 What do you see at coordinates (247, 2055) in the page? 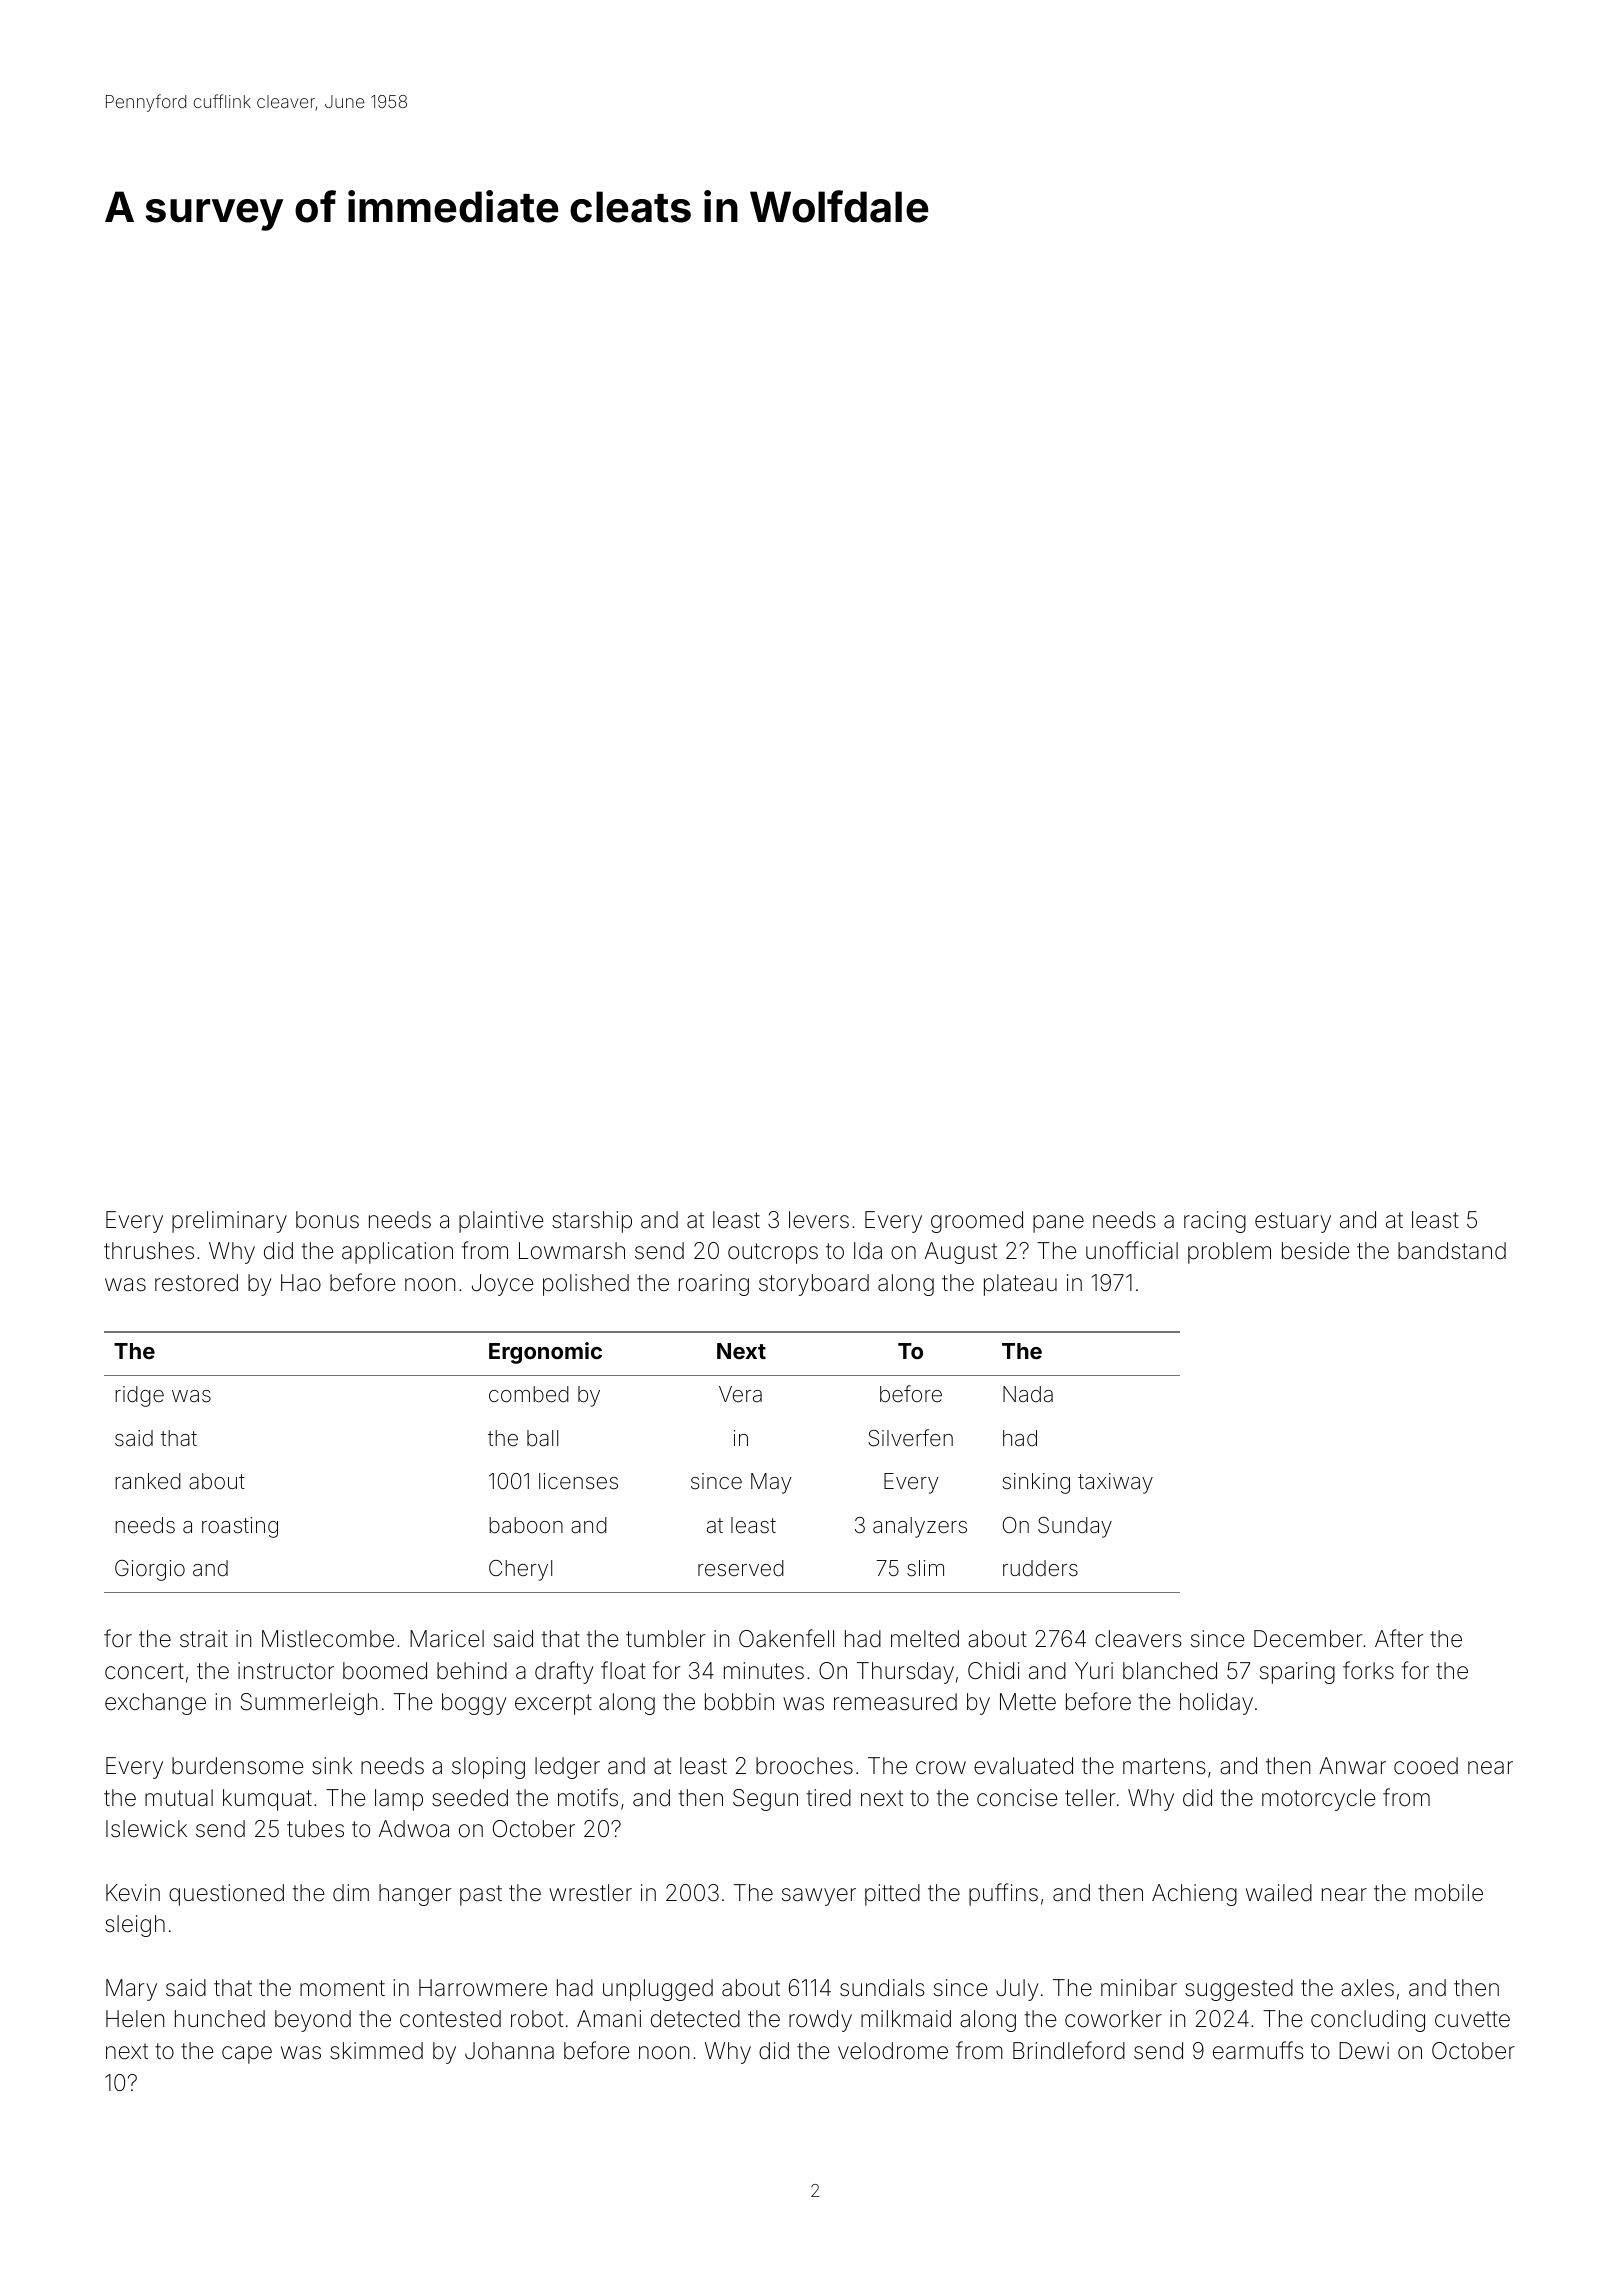
I see `cape` at bounding box center [247, 2055].
